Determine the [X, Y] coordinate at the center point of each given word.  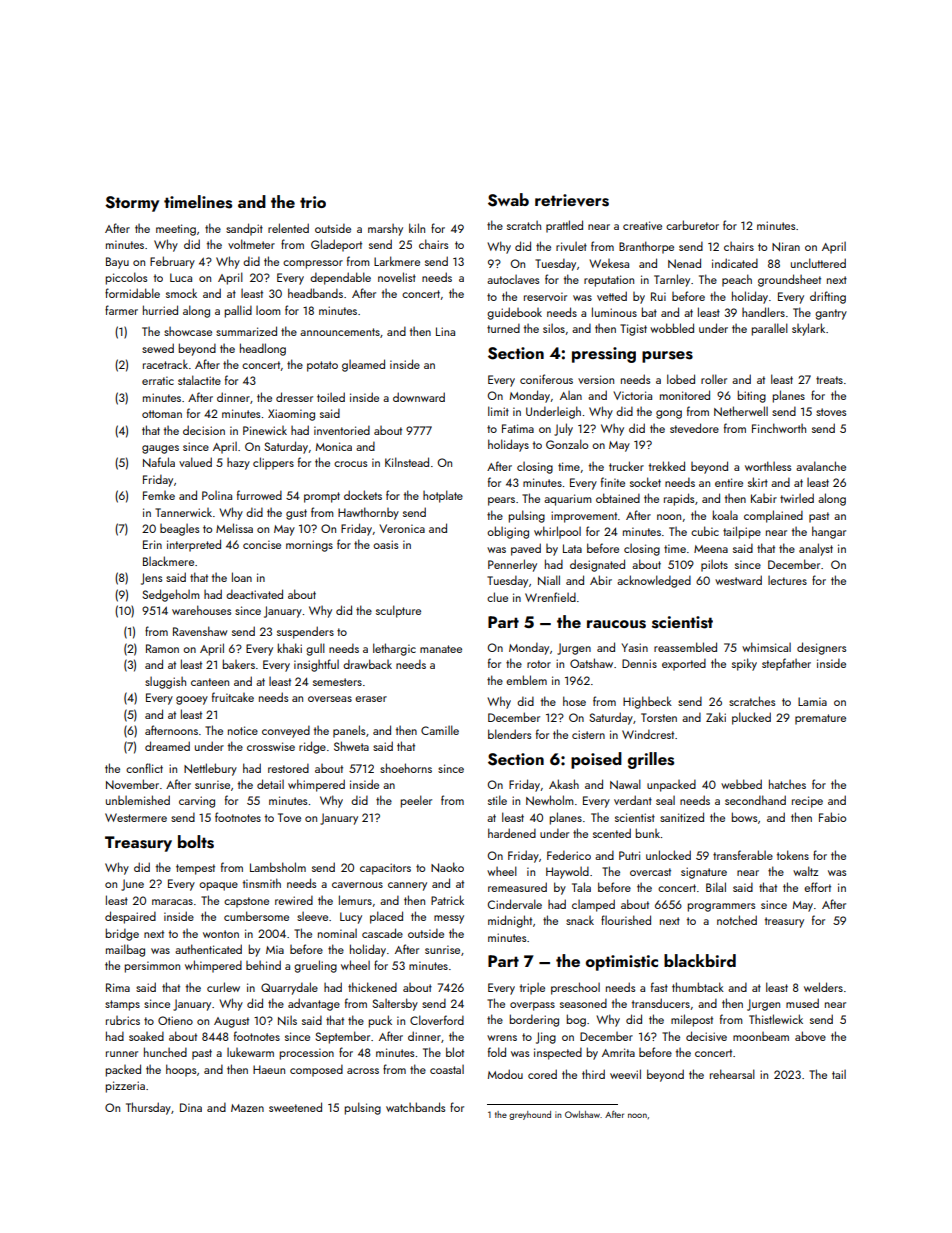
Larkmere [397, 261]
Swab [508, 200]
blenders [509, 734]
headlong [263, 349]
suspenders [305, 632]
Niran [786, 246]
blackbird [700, 960]
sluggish [165, 683]
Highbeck [647, 702]
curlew [223, 987]
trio [313, 202]
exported [684, 664]
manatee [441, 649]
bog [576, 1020]
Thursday [148, 1108]
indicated [735, 263]
